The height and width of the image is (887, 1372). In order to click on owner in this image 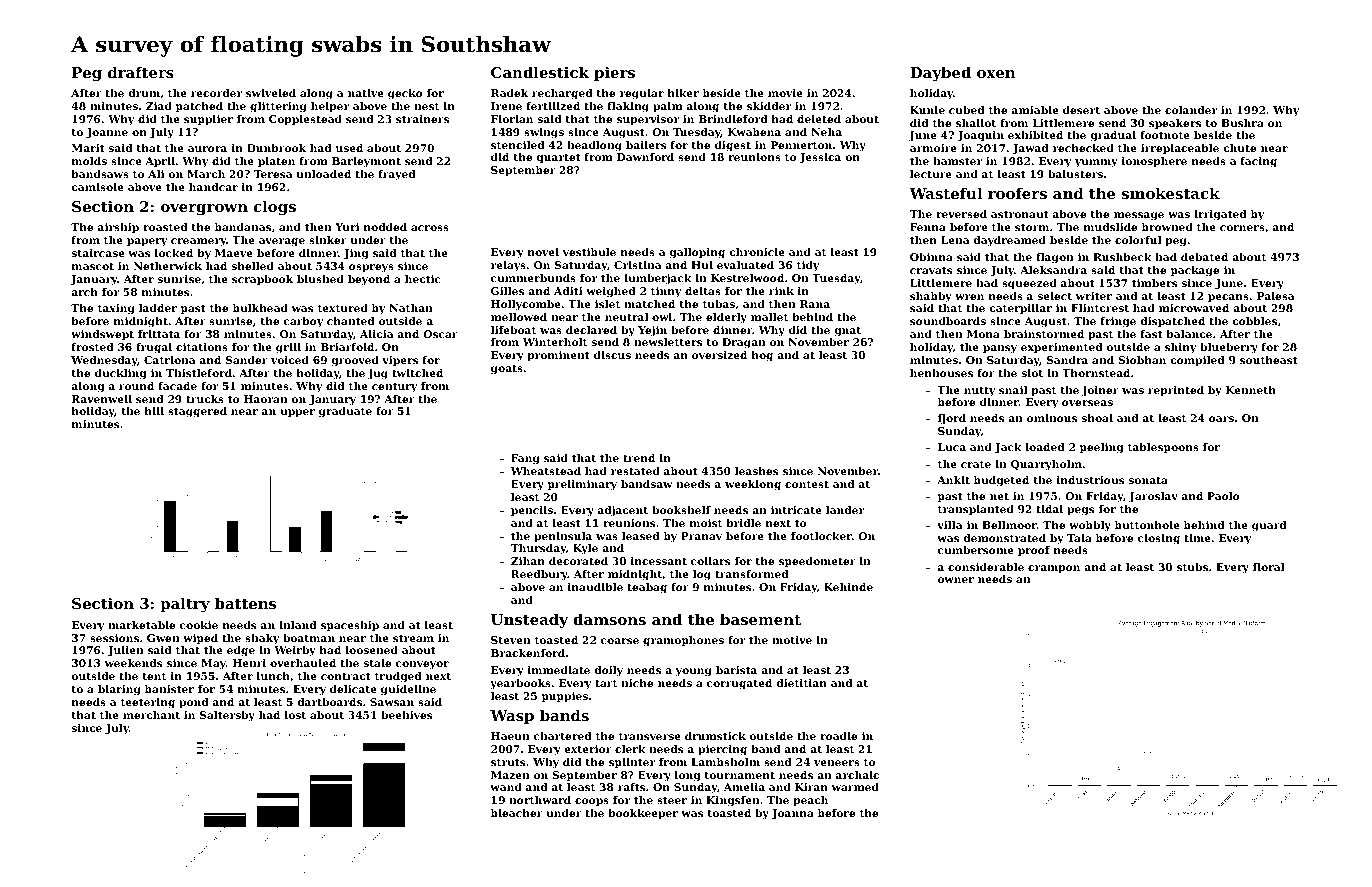, I will do `click(956, 580)`.
